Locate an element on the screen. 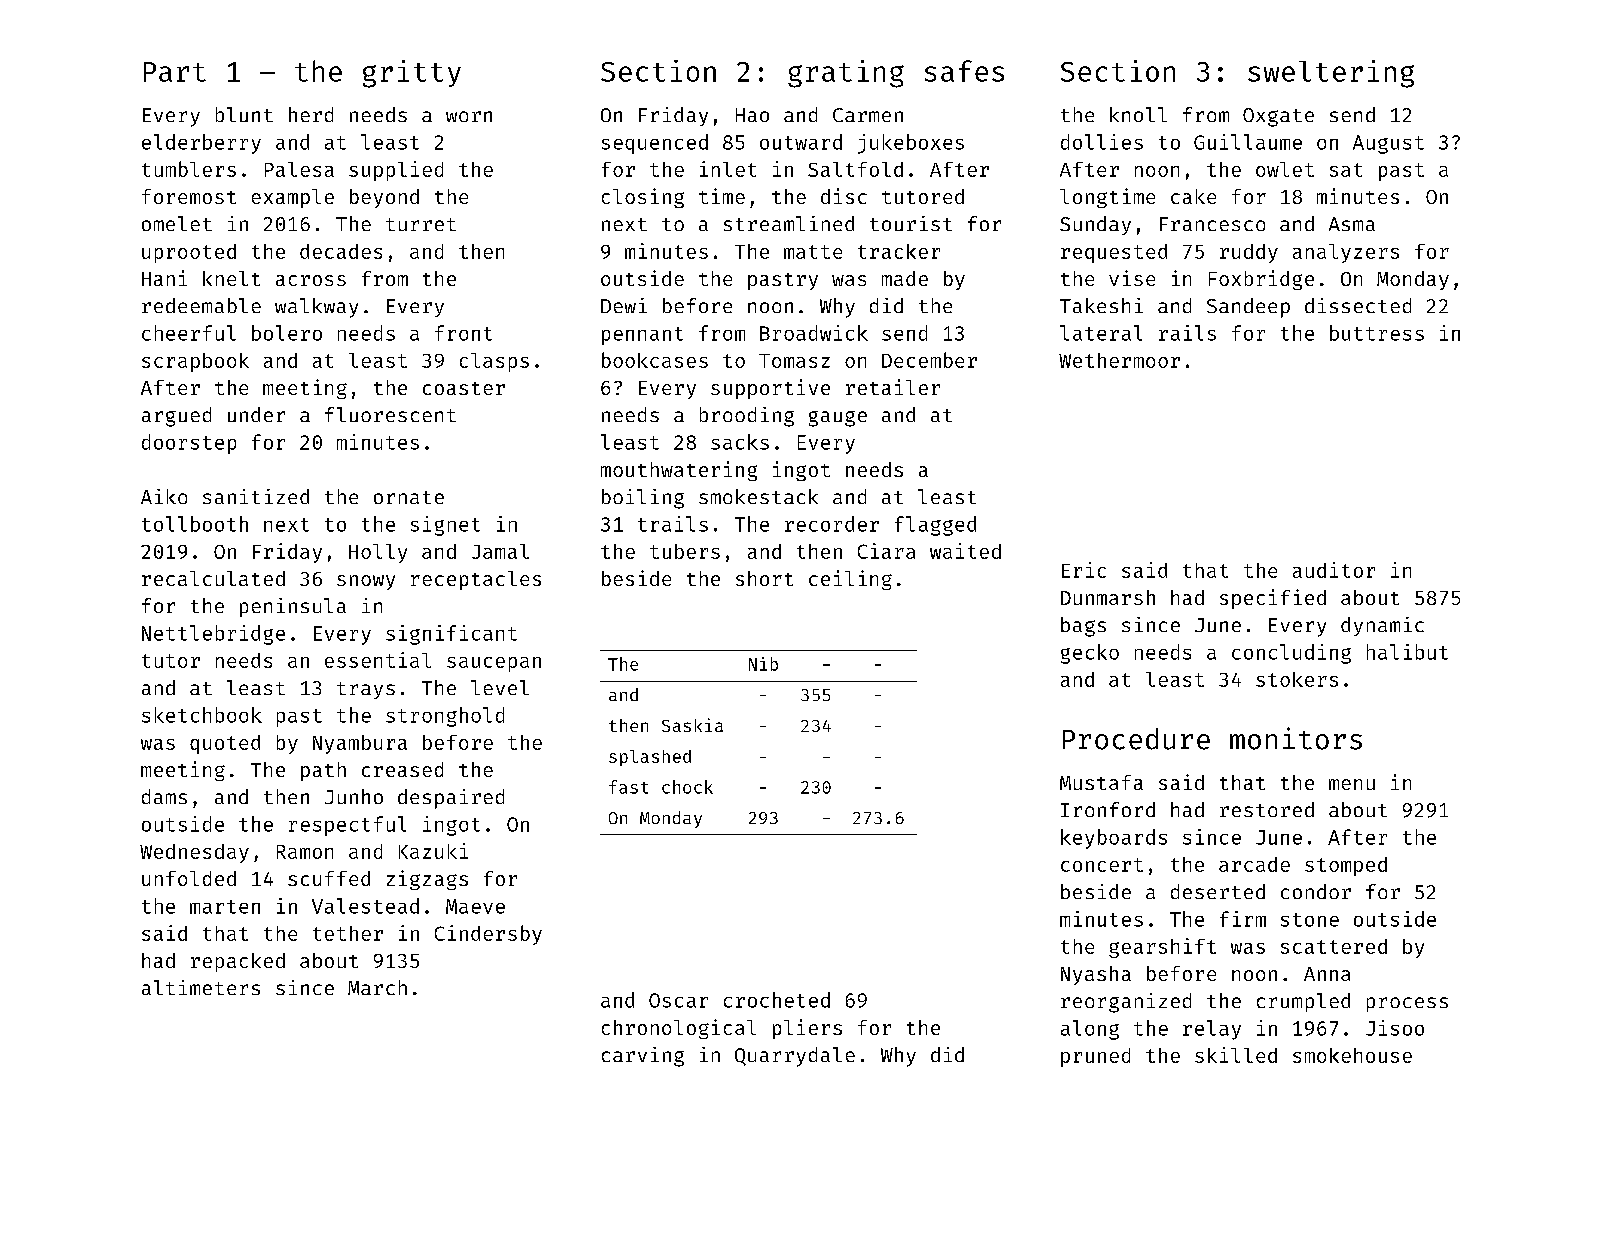 The height and width of the screenshot is (1246, 1612). decades is located at coordinates (341, 251).
